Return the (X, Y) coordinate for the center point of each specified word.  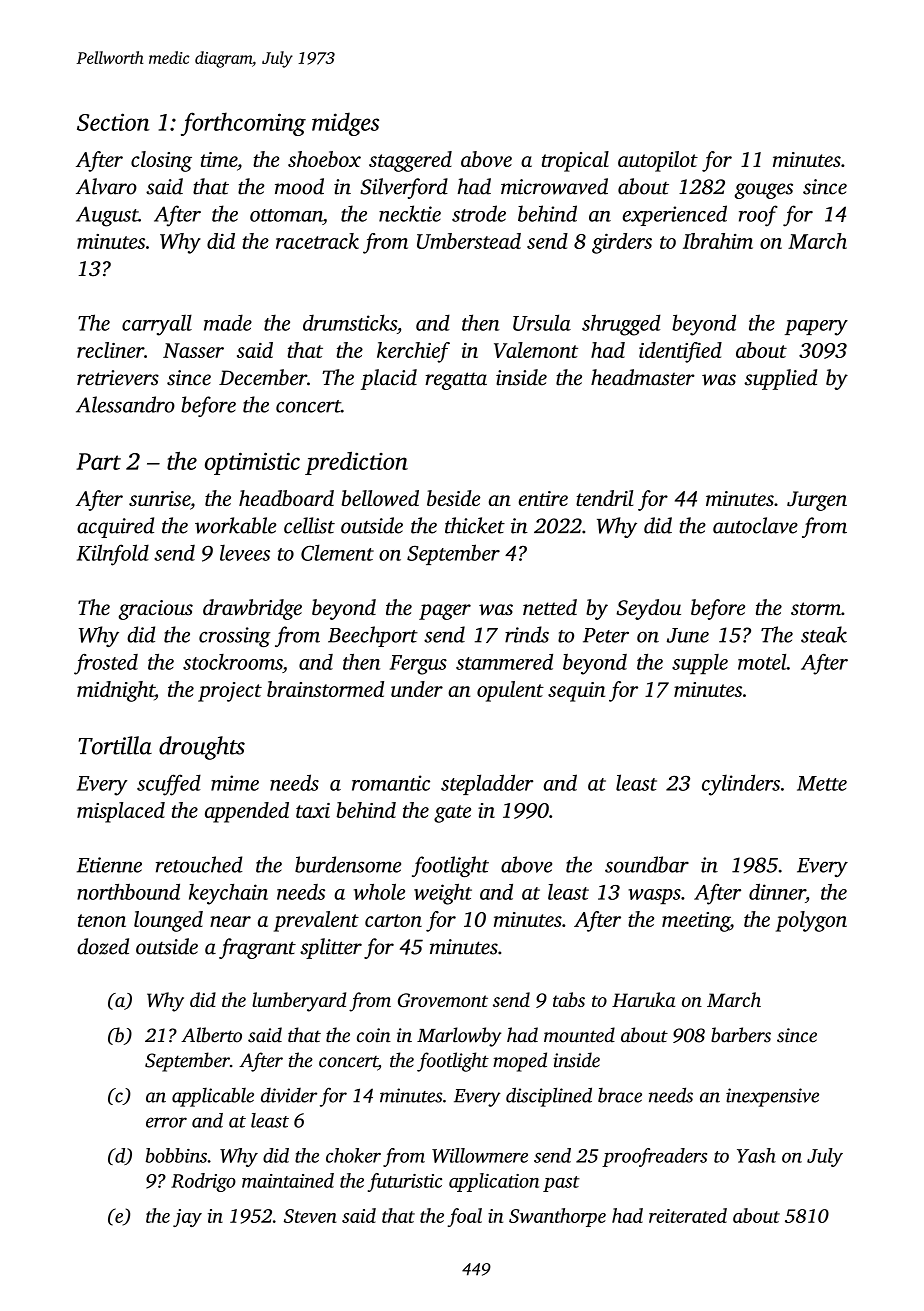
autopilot (658, 161)
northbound (128, 891)
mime (235, 783)
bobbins (176, 1155)
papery (816, 328)
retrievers (118, 378)
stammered (504, 662)
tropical (575, 161)
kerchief (413, 352)
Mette (822, 783)
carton (393, 920)
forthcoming (243, 124)
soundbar (647, 864)
